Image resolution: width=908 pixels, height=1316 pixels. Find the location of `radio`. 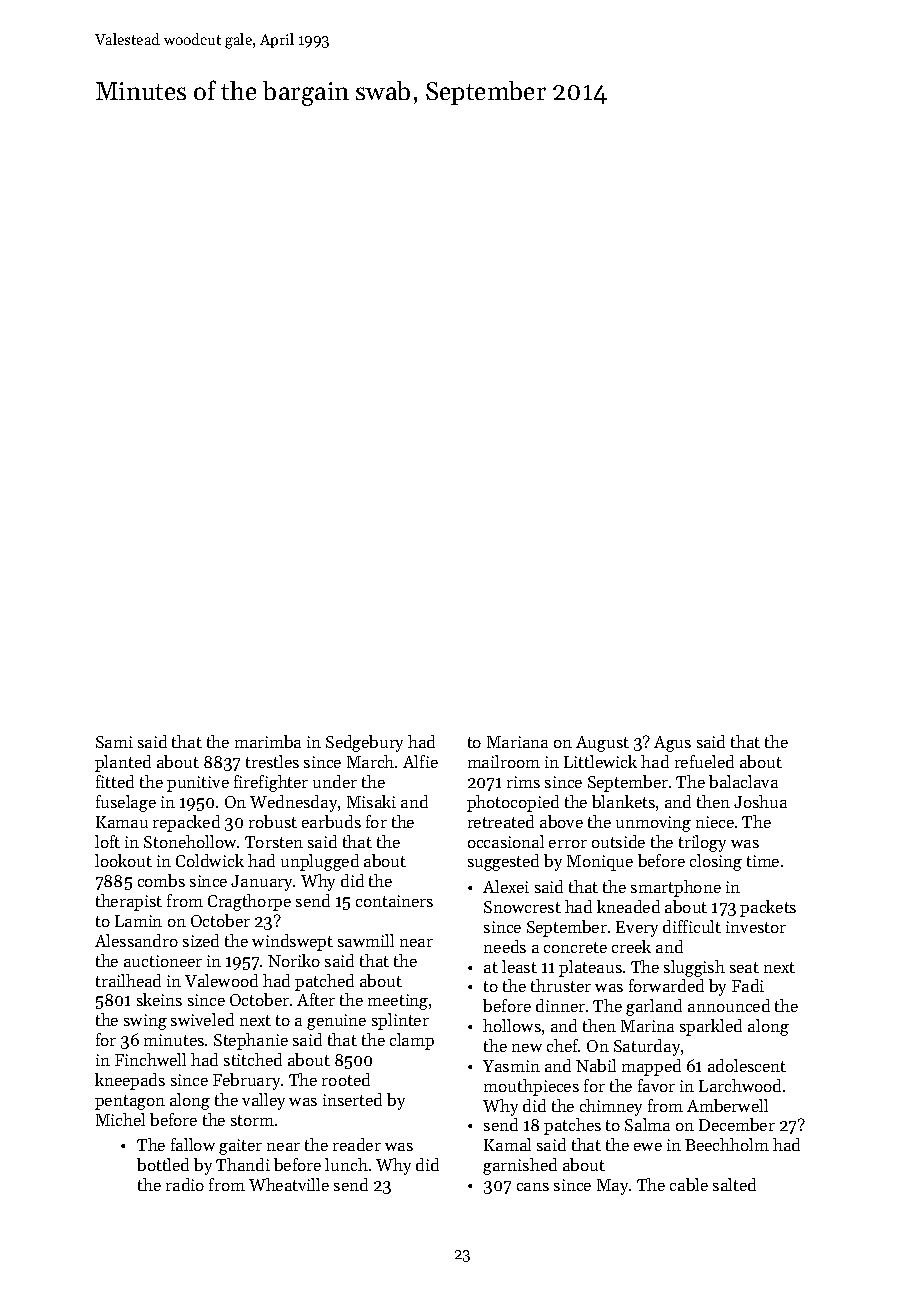

radio is located at coordinates (185, 1184).
